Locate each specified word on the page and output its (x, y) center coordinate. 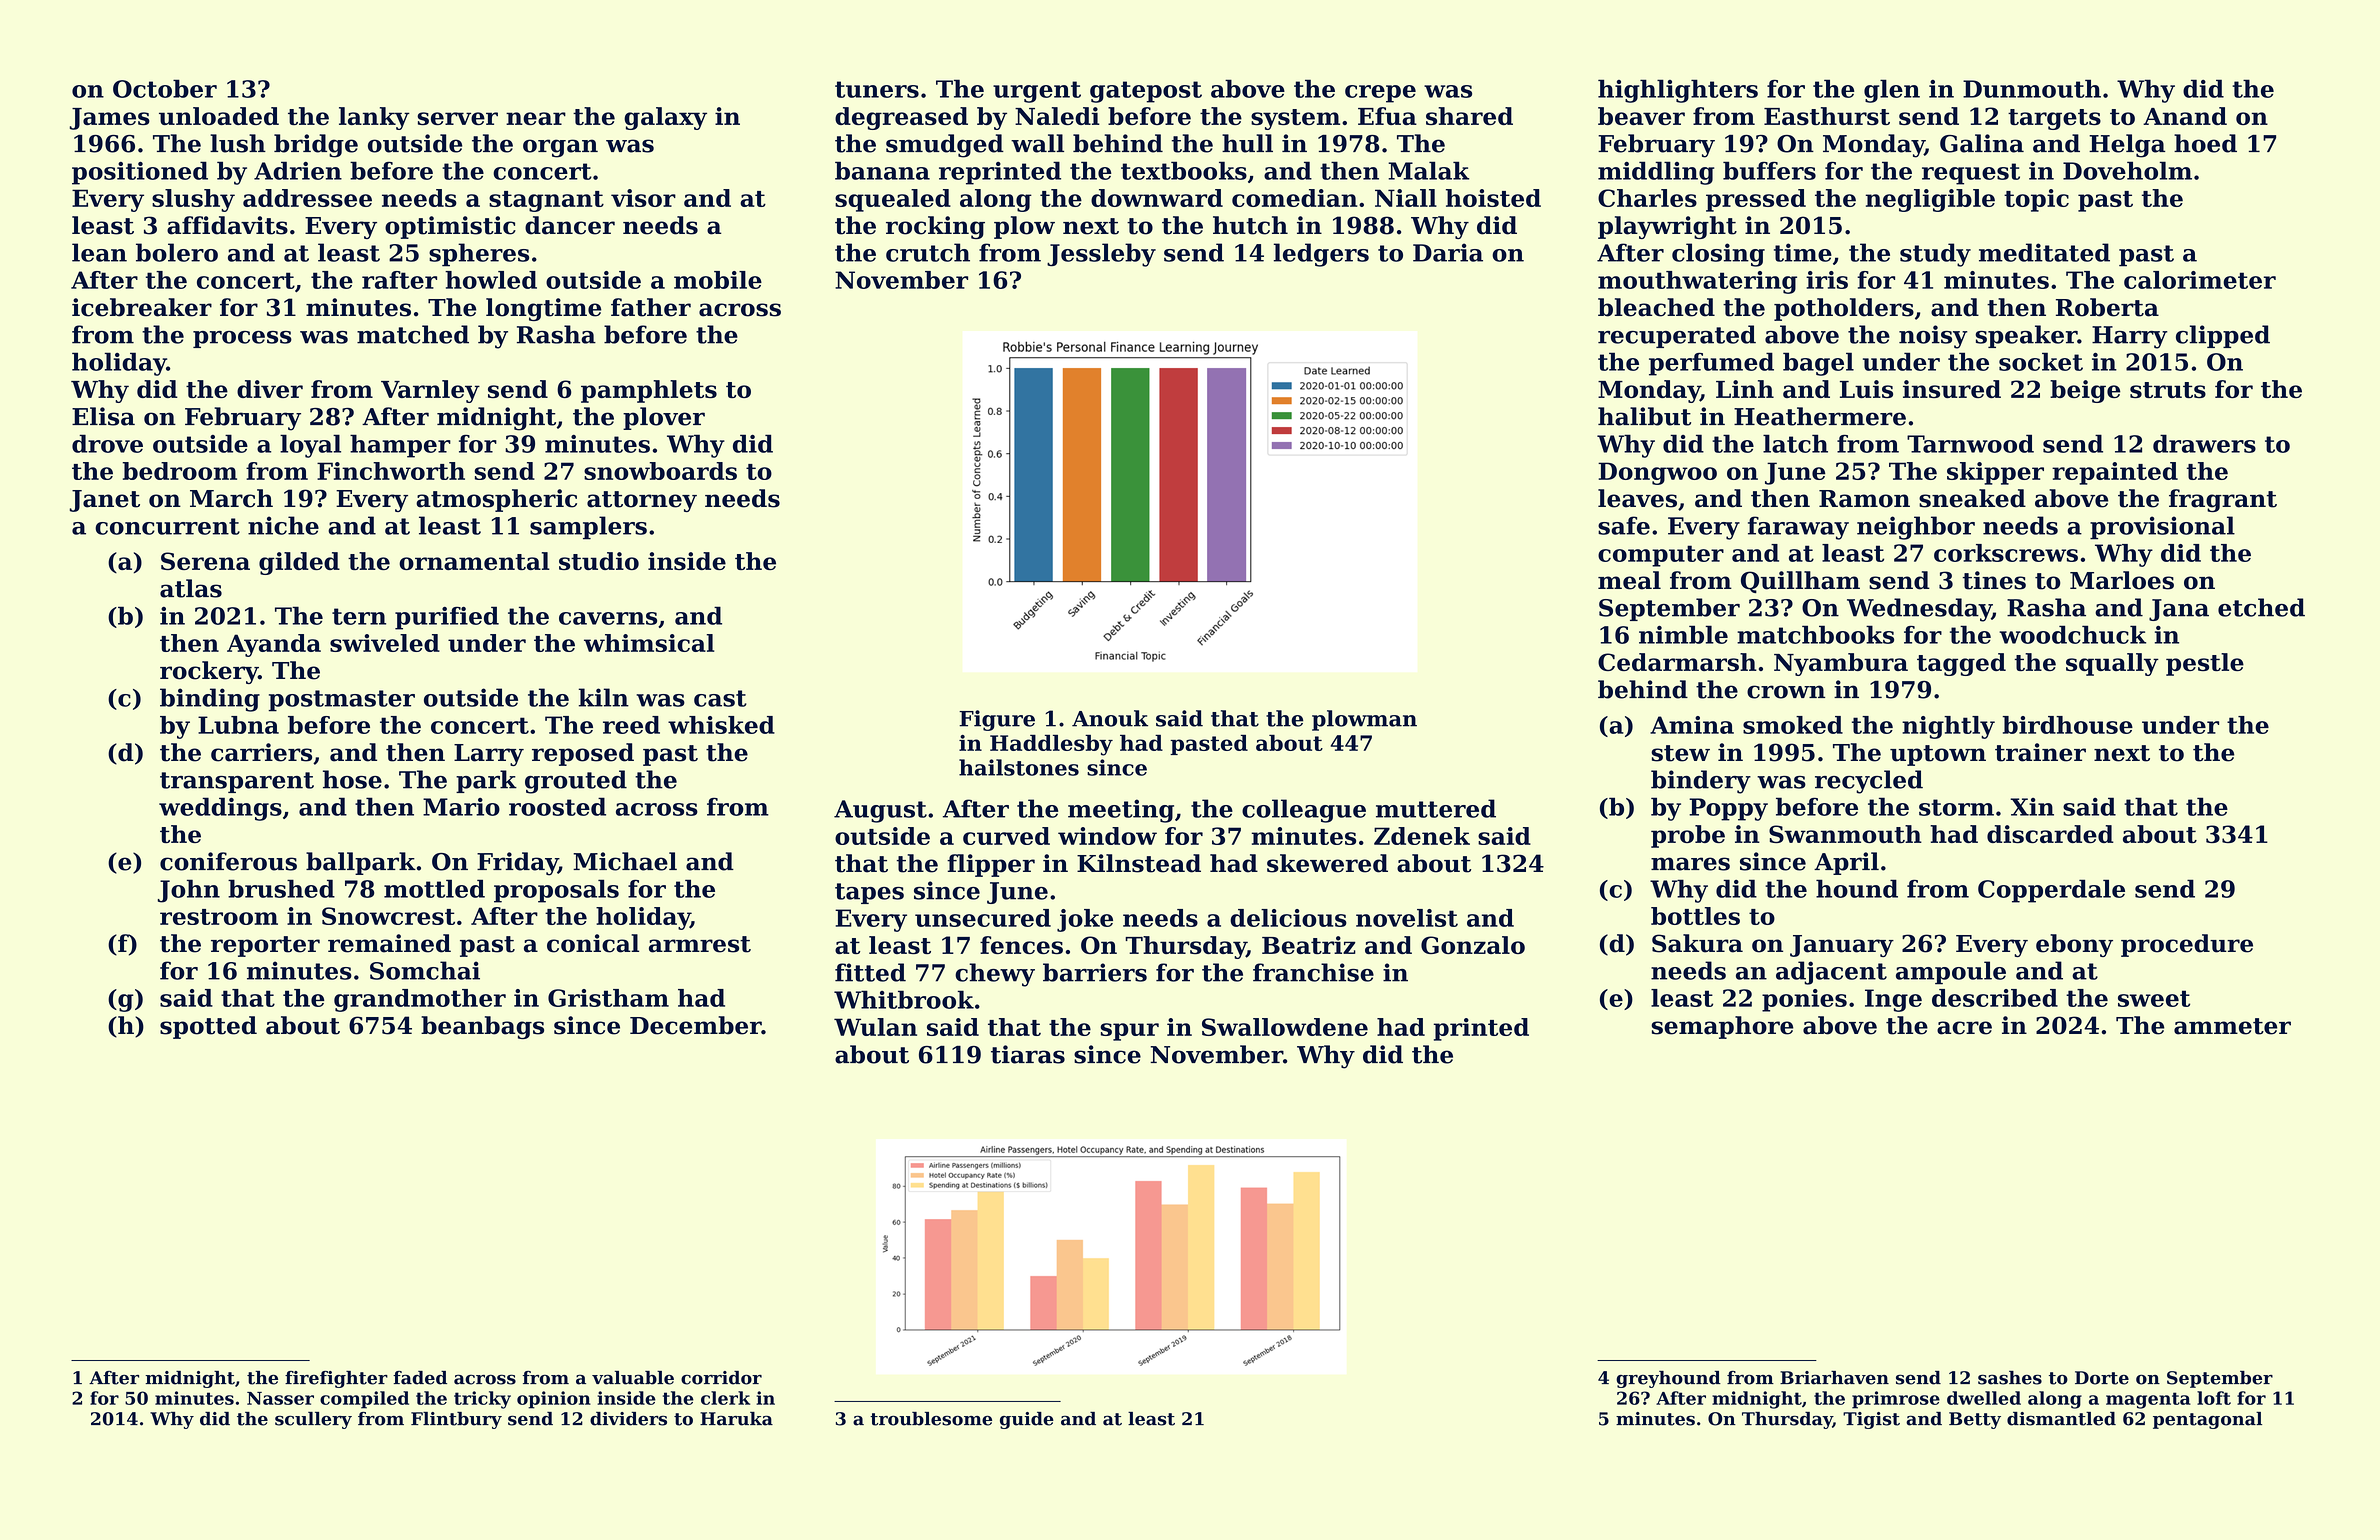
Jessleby (1101, 255)
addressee (307, 198)
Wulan (875, 1027)
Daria (1448, 252)
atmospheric (496, 500)
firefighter (336, 1379)
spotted (208, 1027)
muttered (1436, 808)
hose (352, 779)
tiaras (1028, 1054)
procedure (2187, 945)
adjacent (1831, 973)
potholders (1844, 309)
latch (1795, 443)
